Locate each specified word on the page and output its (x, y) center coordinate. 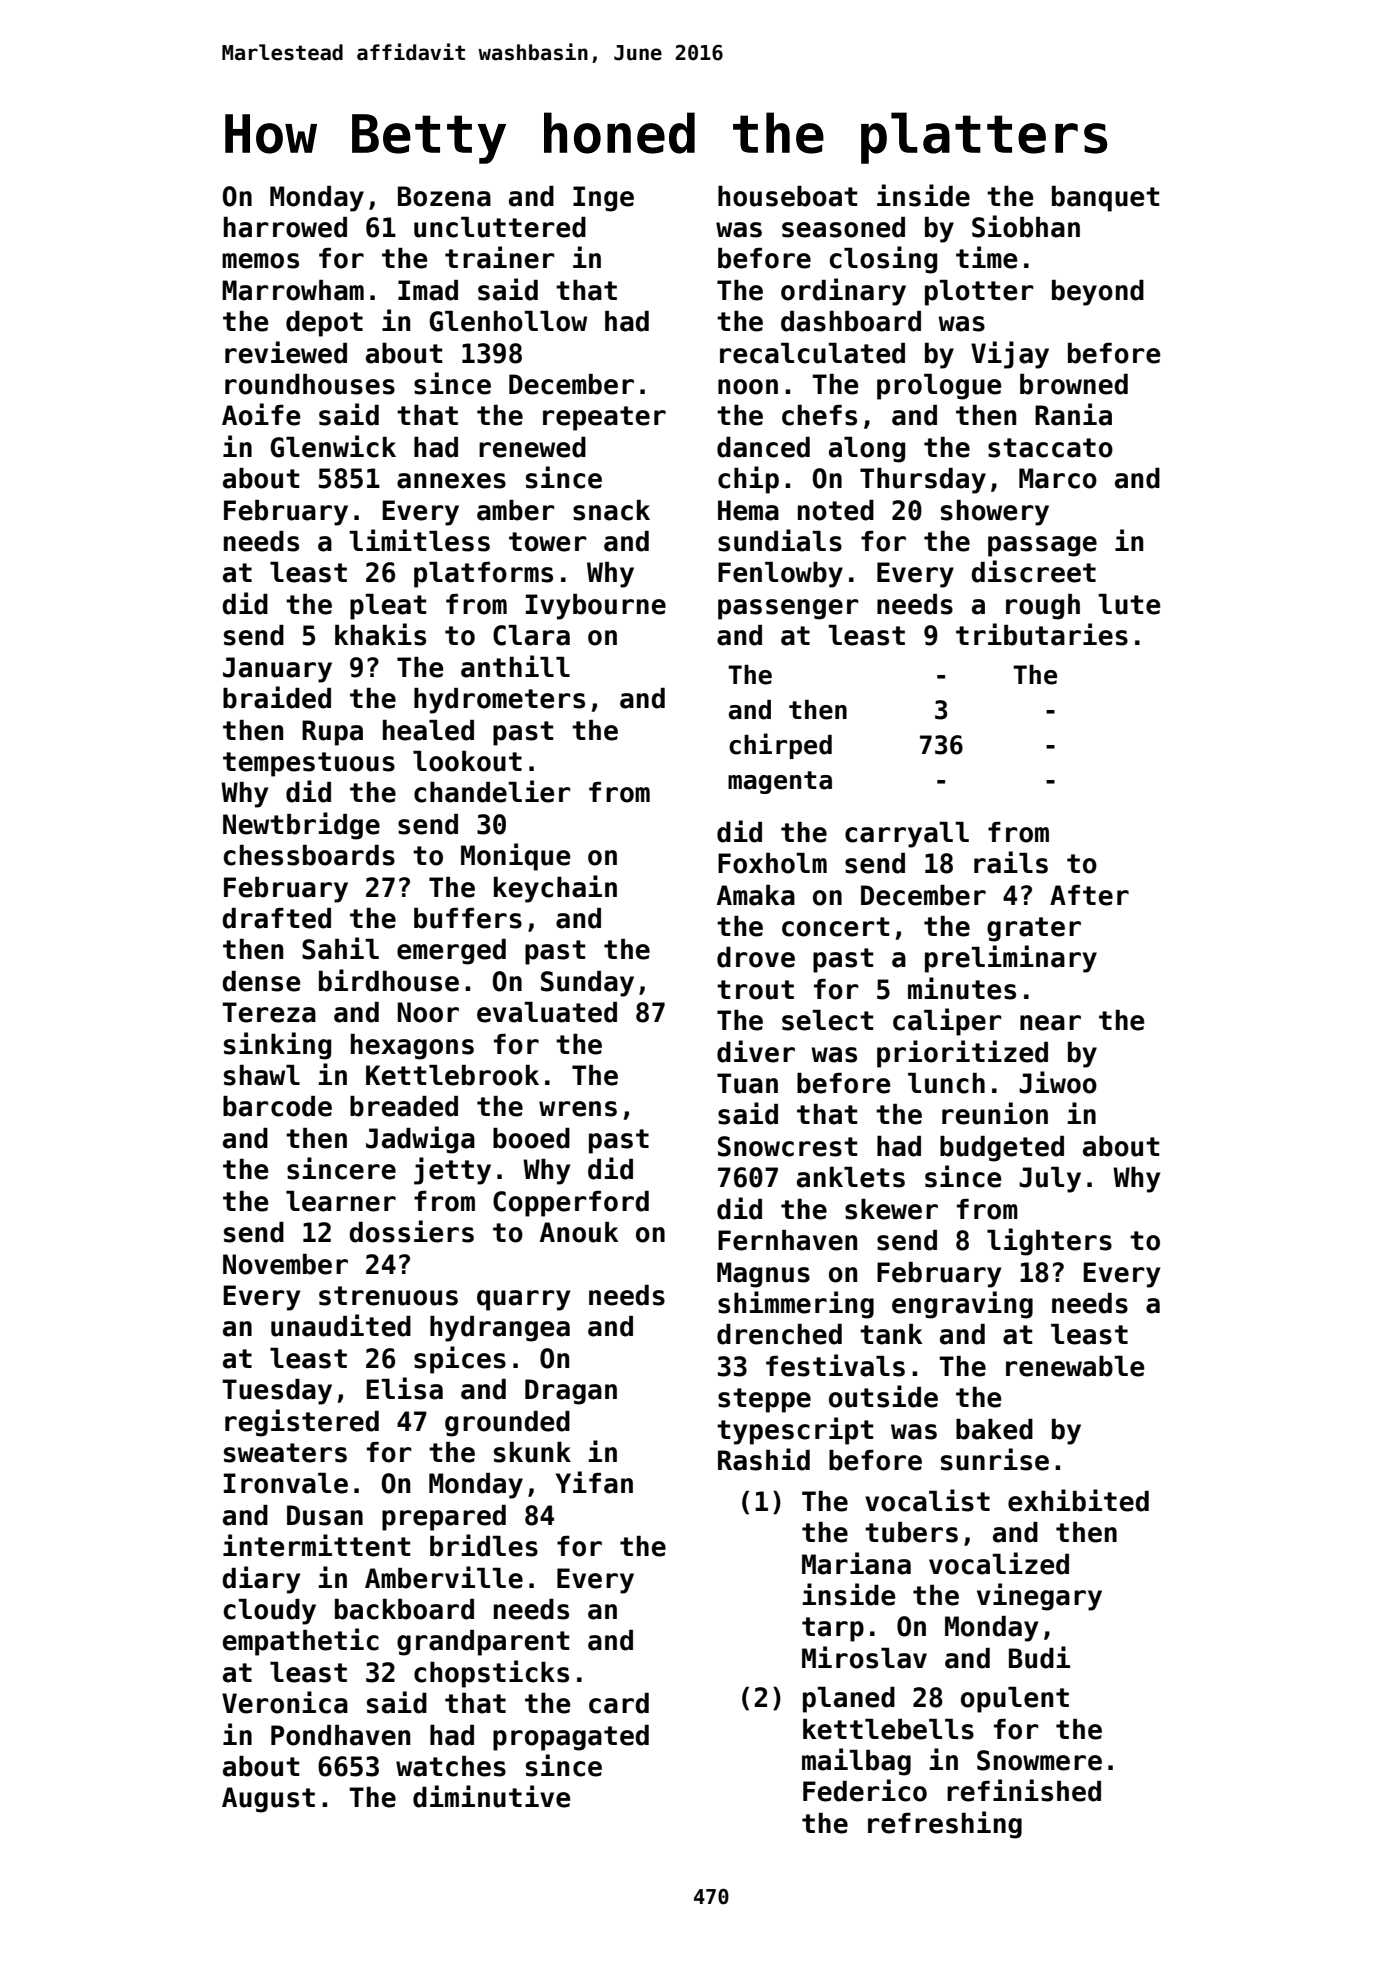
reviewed (286, 352)
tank (891, 1334)
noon (748, 387)
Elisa (404, 1388)
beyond (1098, 293)
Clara (531, 635)
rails (1011, 862)
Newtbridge (301, 826)
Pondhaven (340, 1735)
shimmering (796, 1305)
